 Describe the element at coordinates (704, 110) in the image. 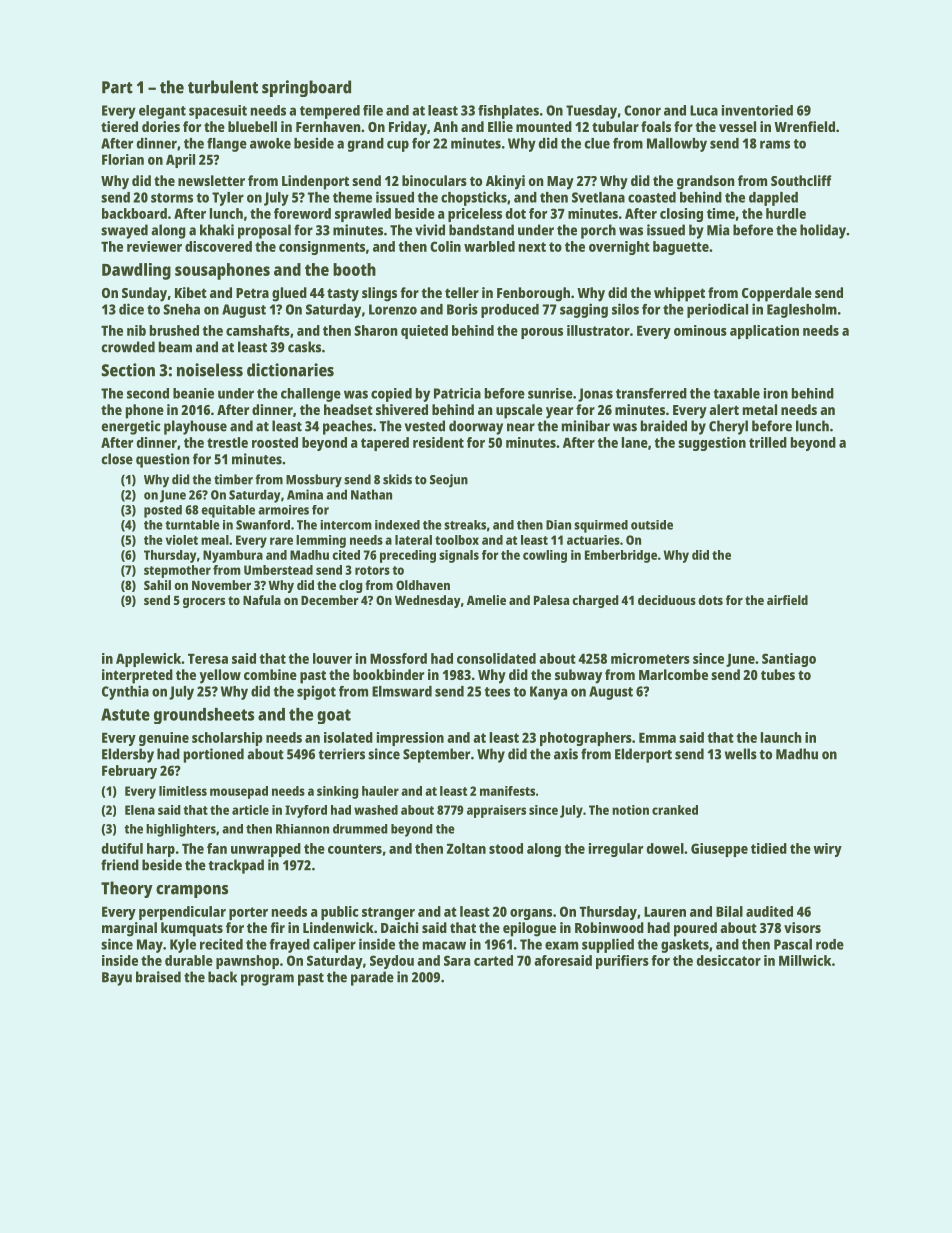

I see `Luca` at that location.
